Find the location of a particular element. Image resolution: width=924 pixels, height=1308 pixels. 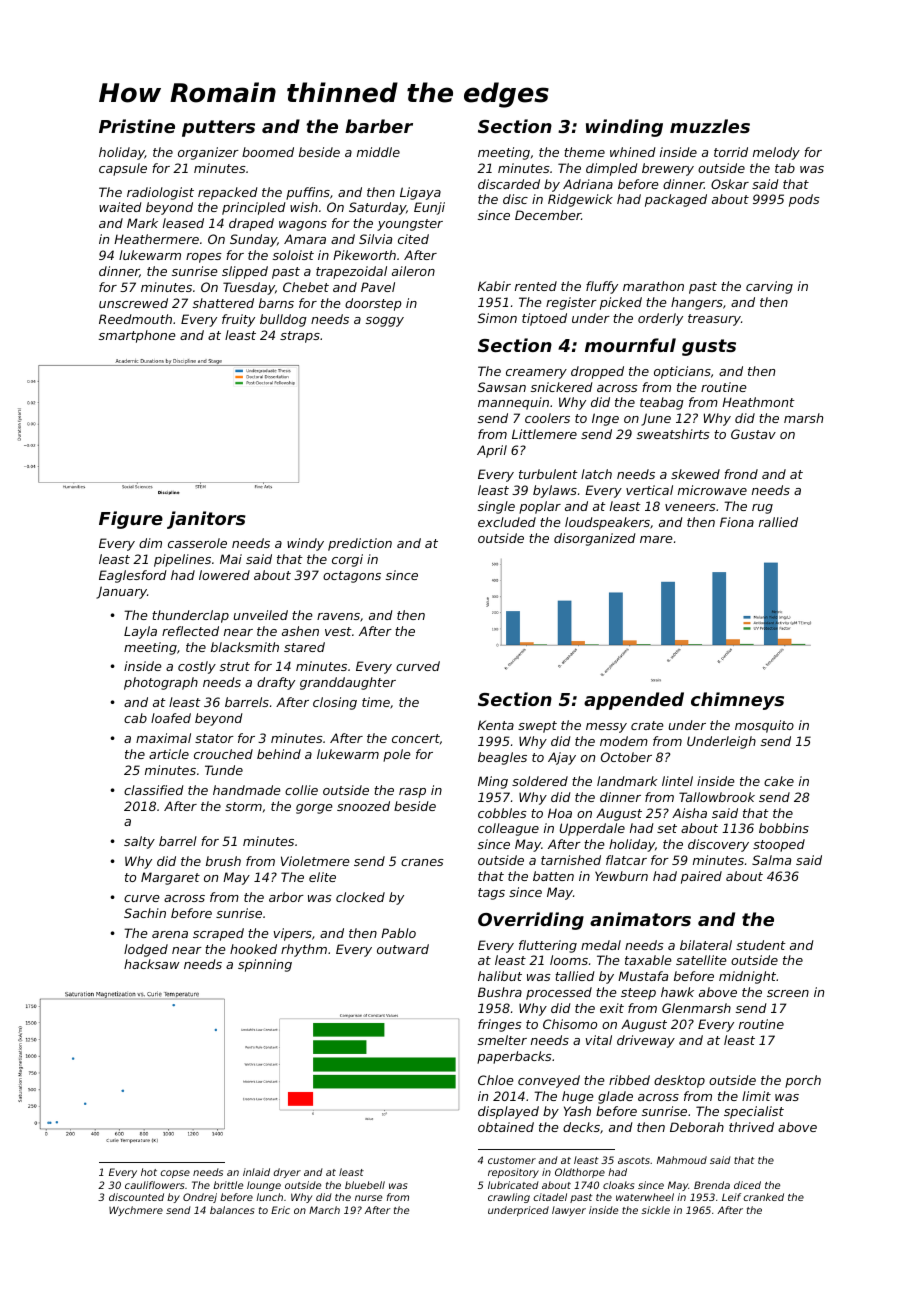

repository is located at coordinates (513, 1173).
